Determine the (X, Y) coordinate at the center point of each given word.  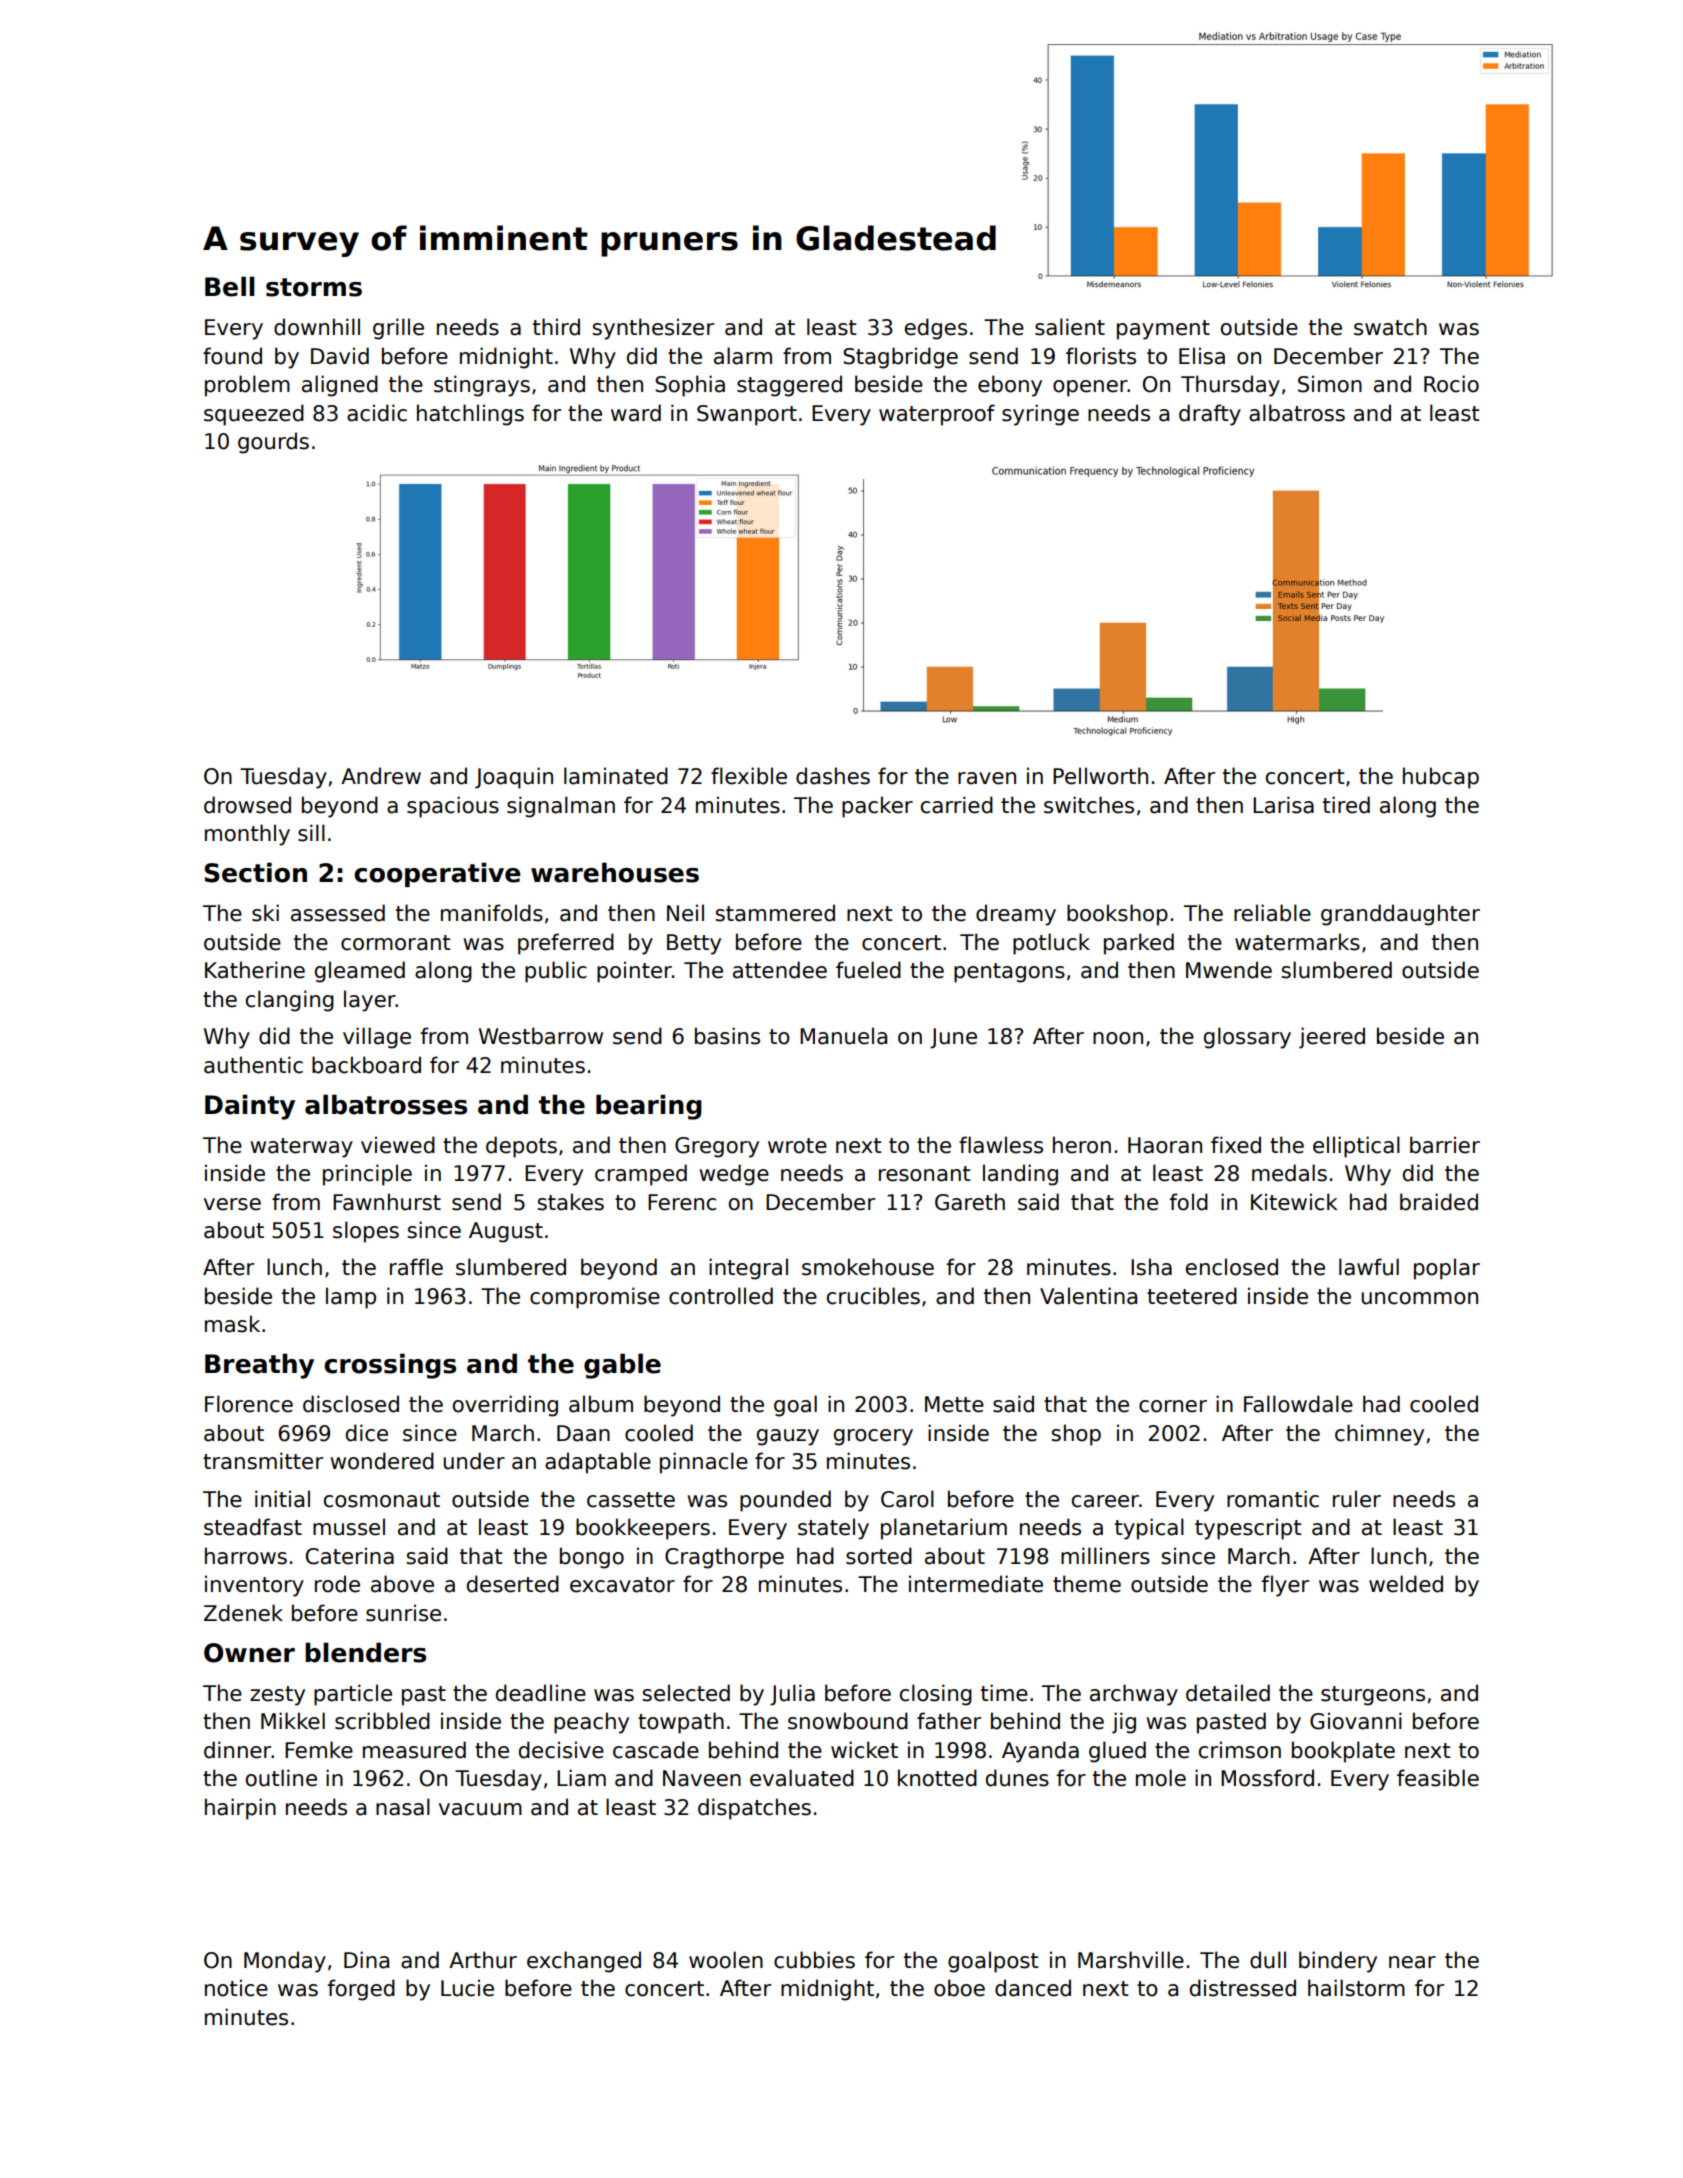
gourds (273, 443)
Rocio (1451, 384)
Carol (907, 1499)
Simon (1330, 384)
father (949, 1721)
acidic (377, 413)
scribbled (382, 1721)
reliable (1272, 913)
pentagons (1009, 973)
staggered (789, 386)
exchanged (584, 1962)
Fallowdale (1298, 1404)
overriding (505, 1406)
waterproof (937, 415)
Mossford (1267, 1778)
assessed (338, 913)
